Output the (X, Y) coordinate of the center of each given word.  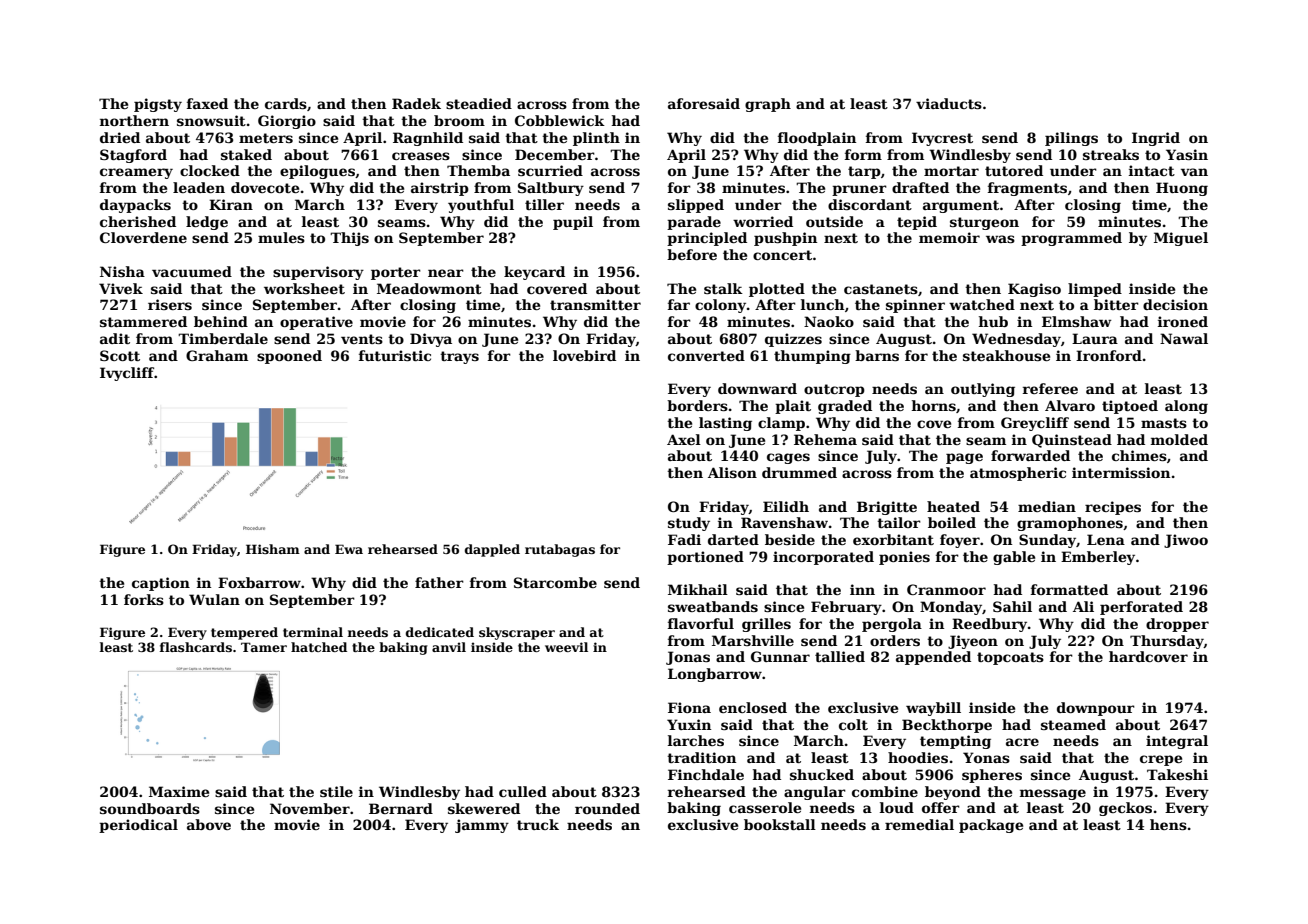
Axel (684, 439)
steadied (479, 103)
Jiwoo (1186, 541)
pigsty (158, 105)
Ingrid (1156, 139)
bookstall (780, 824)
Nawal (1184, 338)
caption (161, 584)
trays (459, 357)
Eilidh (786, 506)
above (209, 824)
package (991, 826)
